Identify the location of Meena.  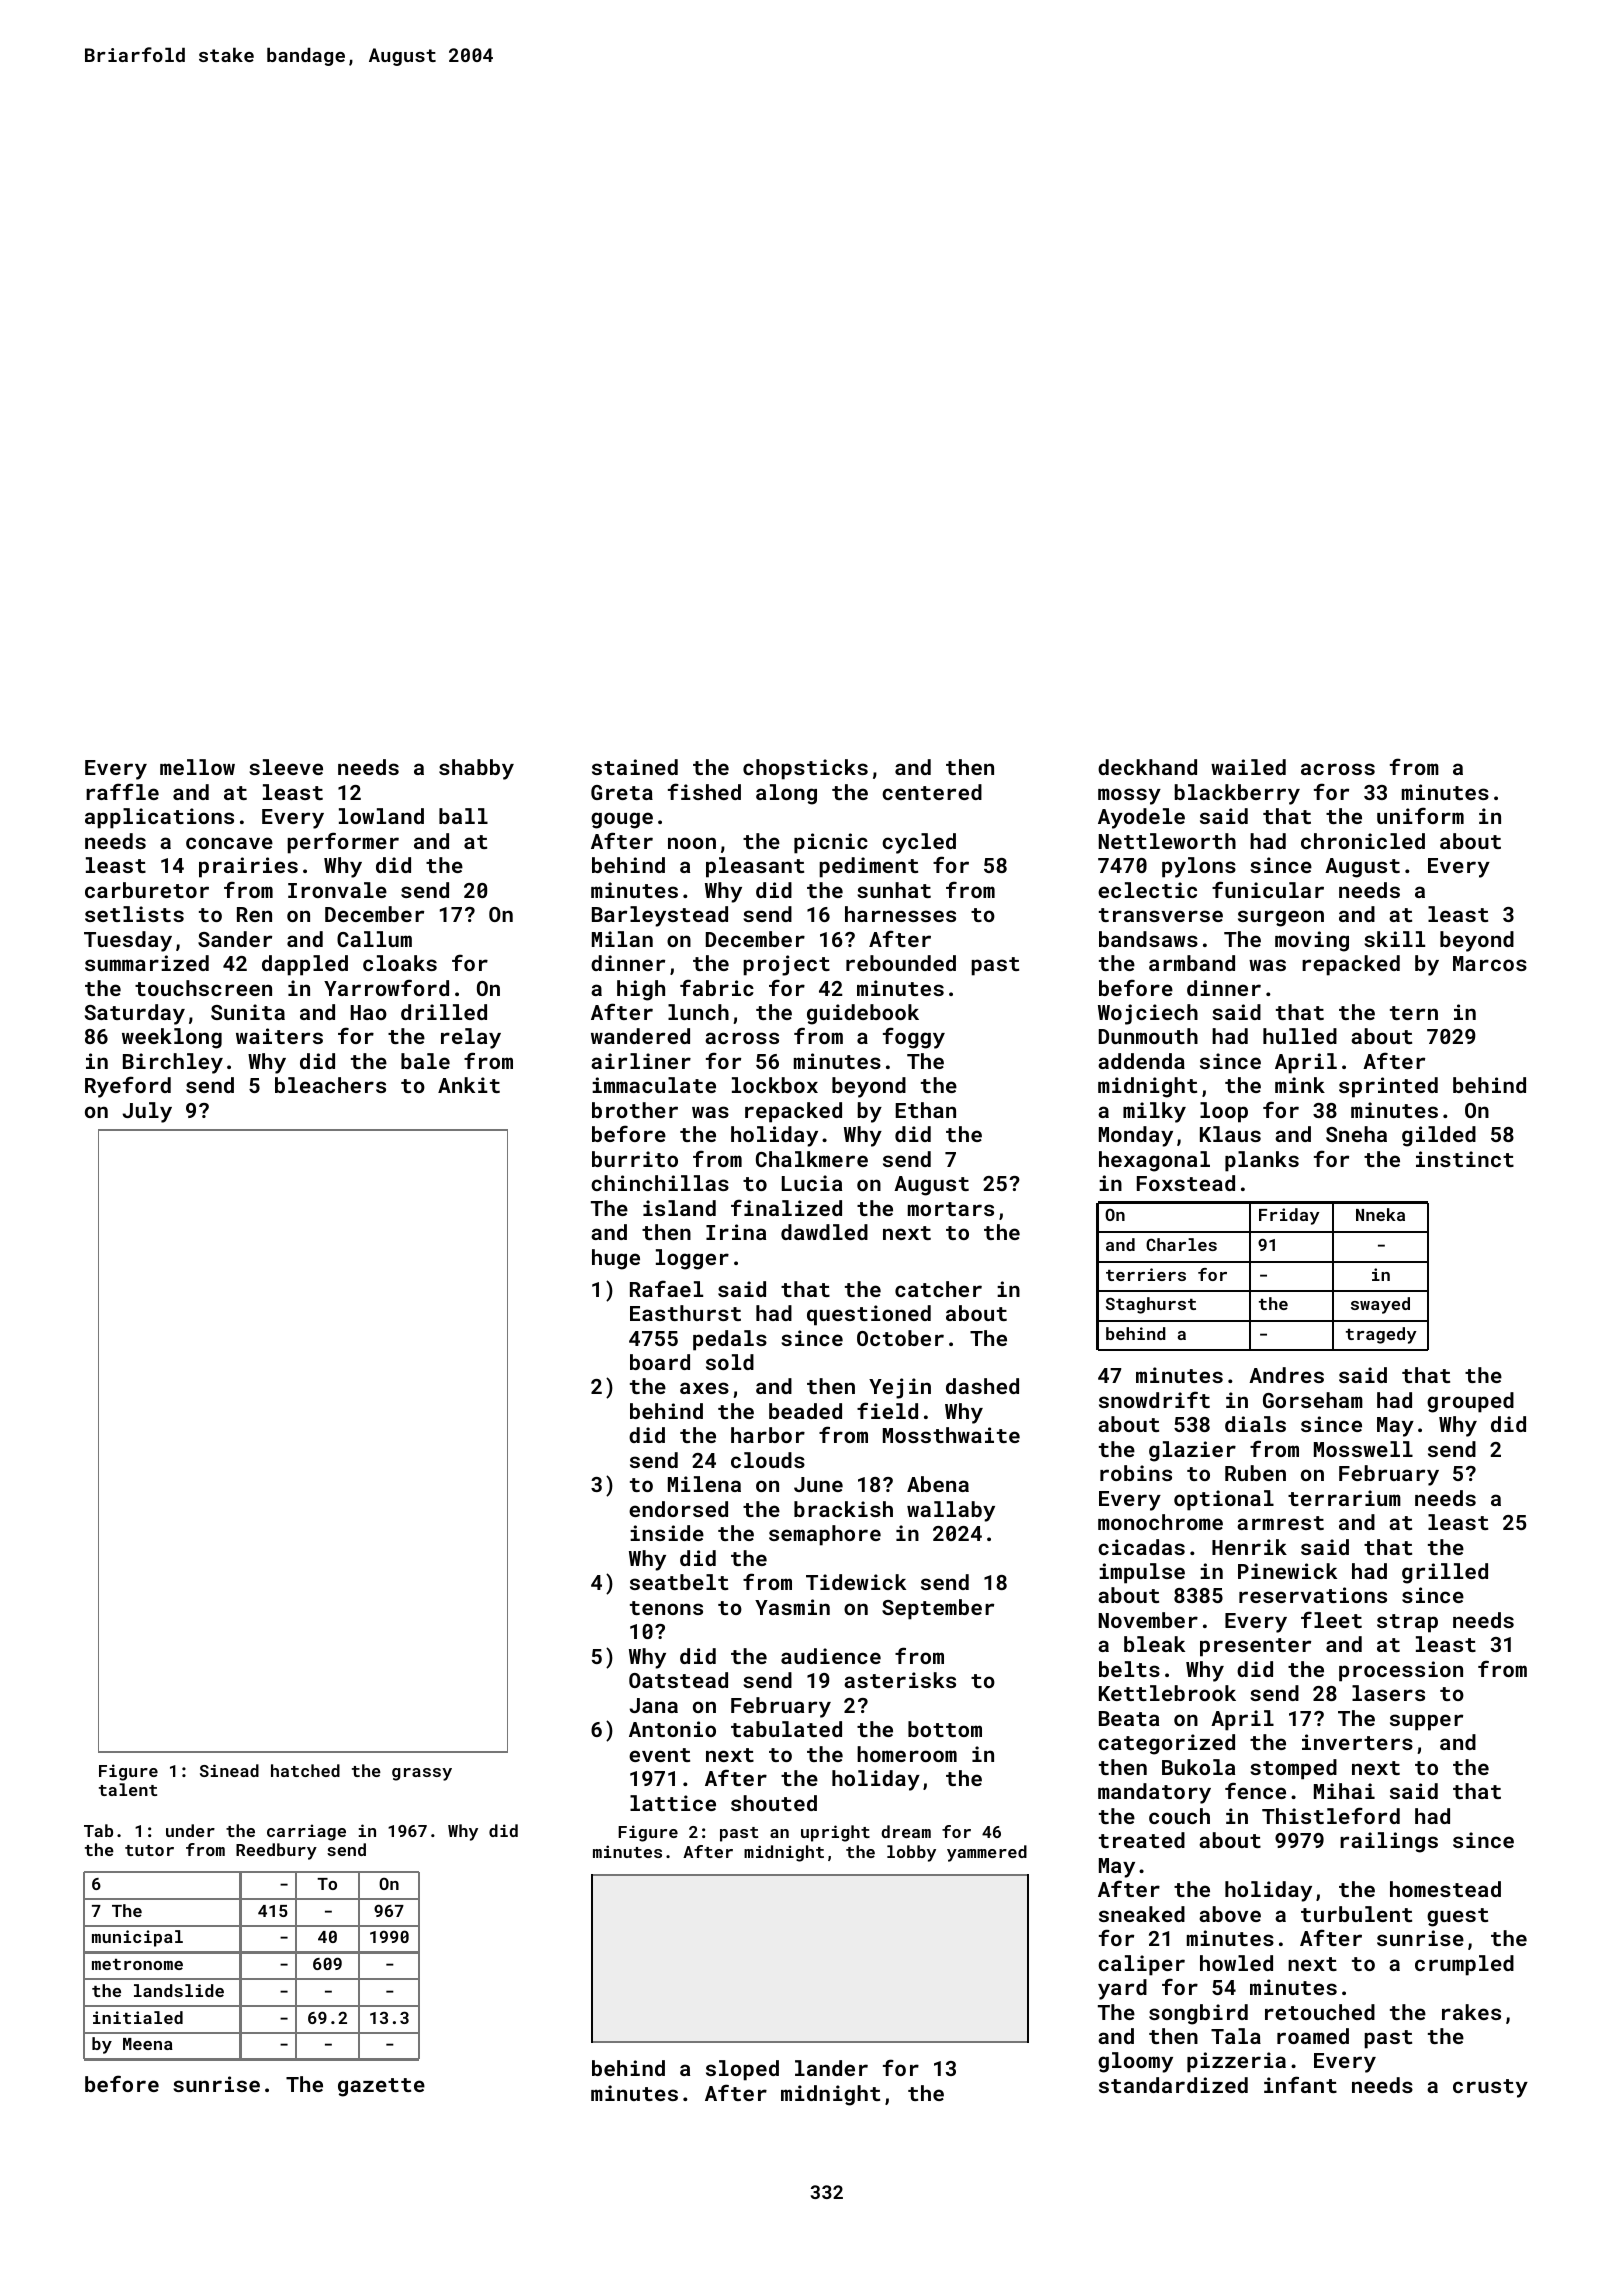
(148, 2044).
